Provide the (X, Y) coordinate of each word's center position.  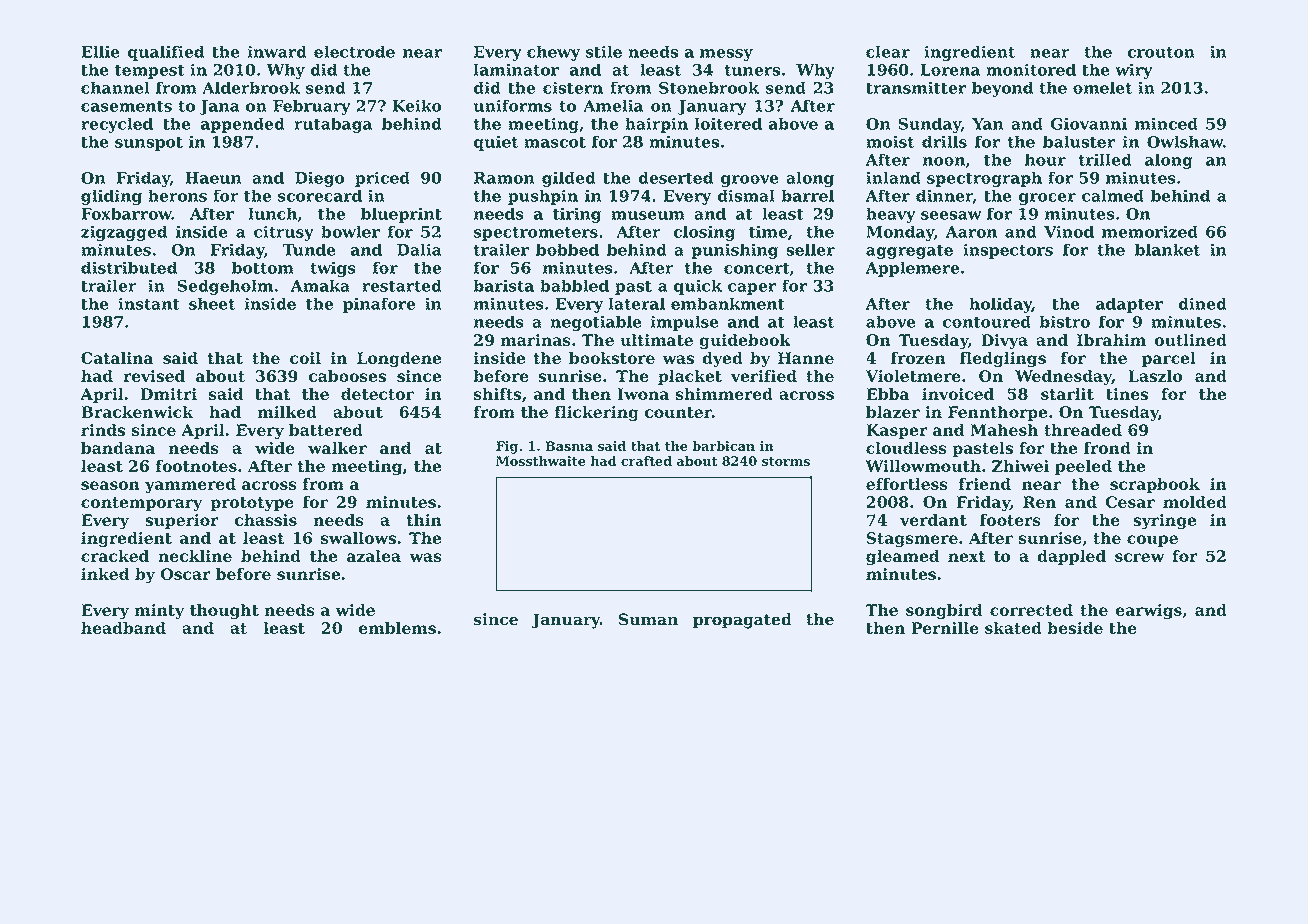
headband (123, 628)
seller (810, 249)
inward (277, 51)
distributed (129, 267)
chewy (553, 53)
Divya (1004, 342)
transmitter (916, 87)
